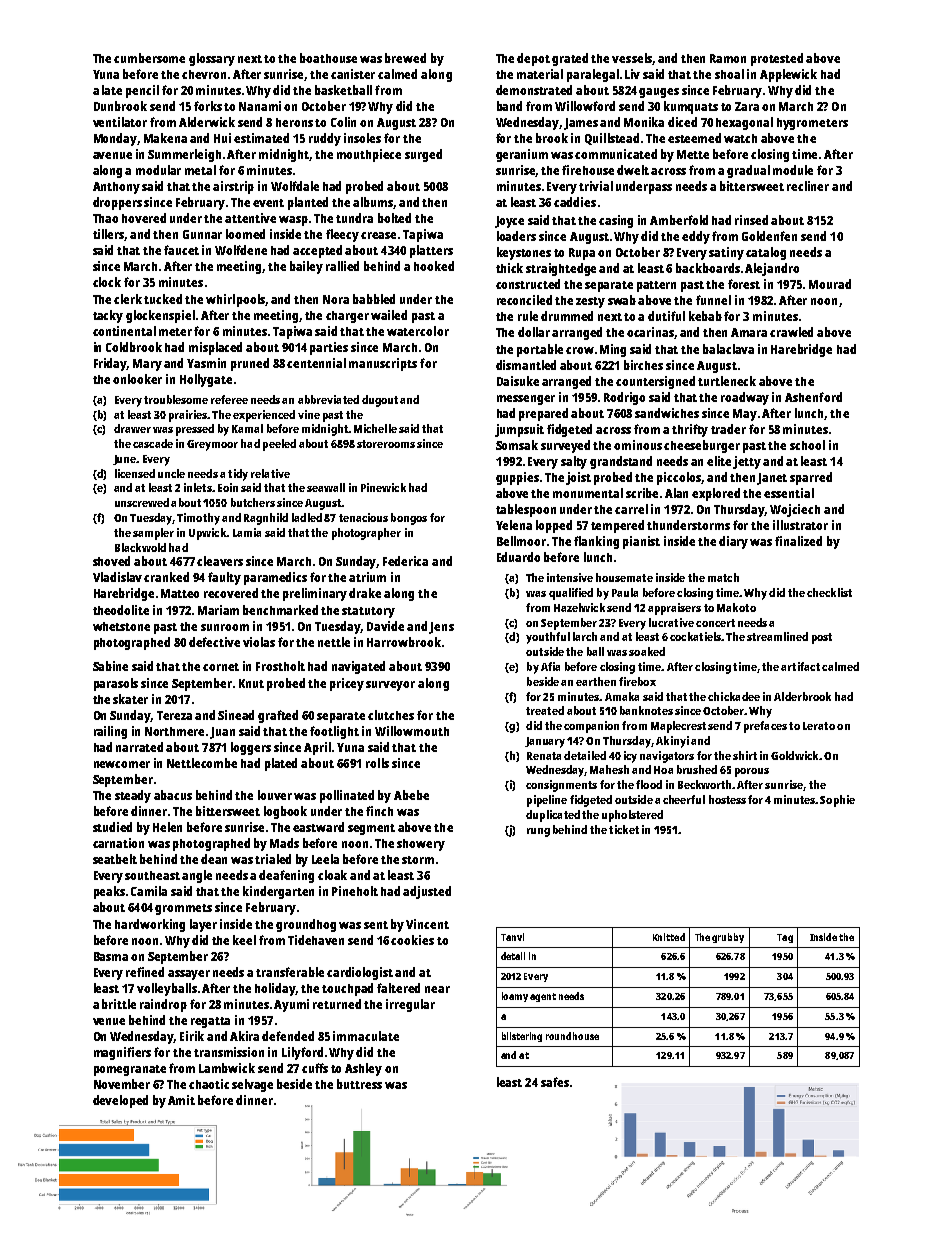  What do you see at coordinates (533, 59) in the screenshot?
I see `depot` at bounding box center [533, 59].
